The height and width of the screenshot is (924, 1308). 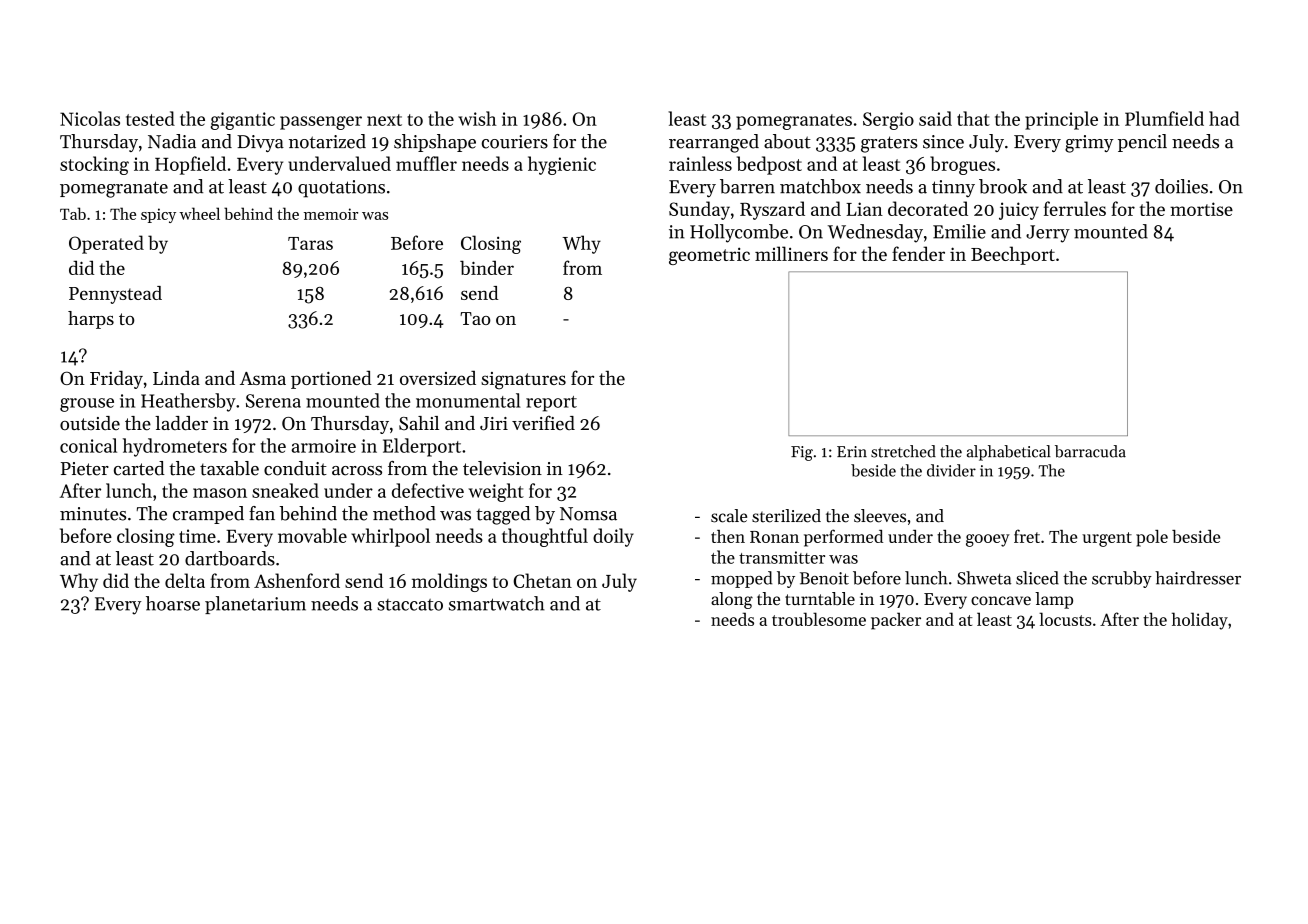 I want to click on Friday, so click(x=116, y=379).
